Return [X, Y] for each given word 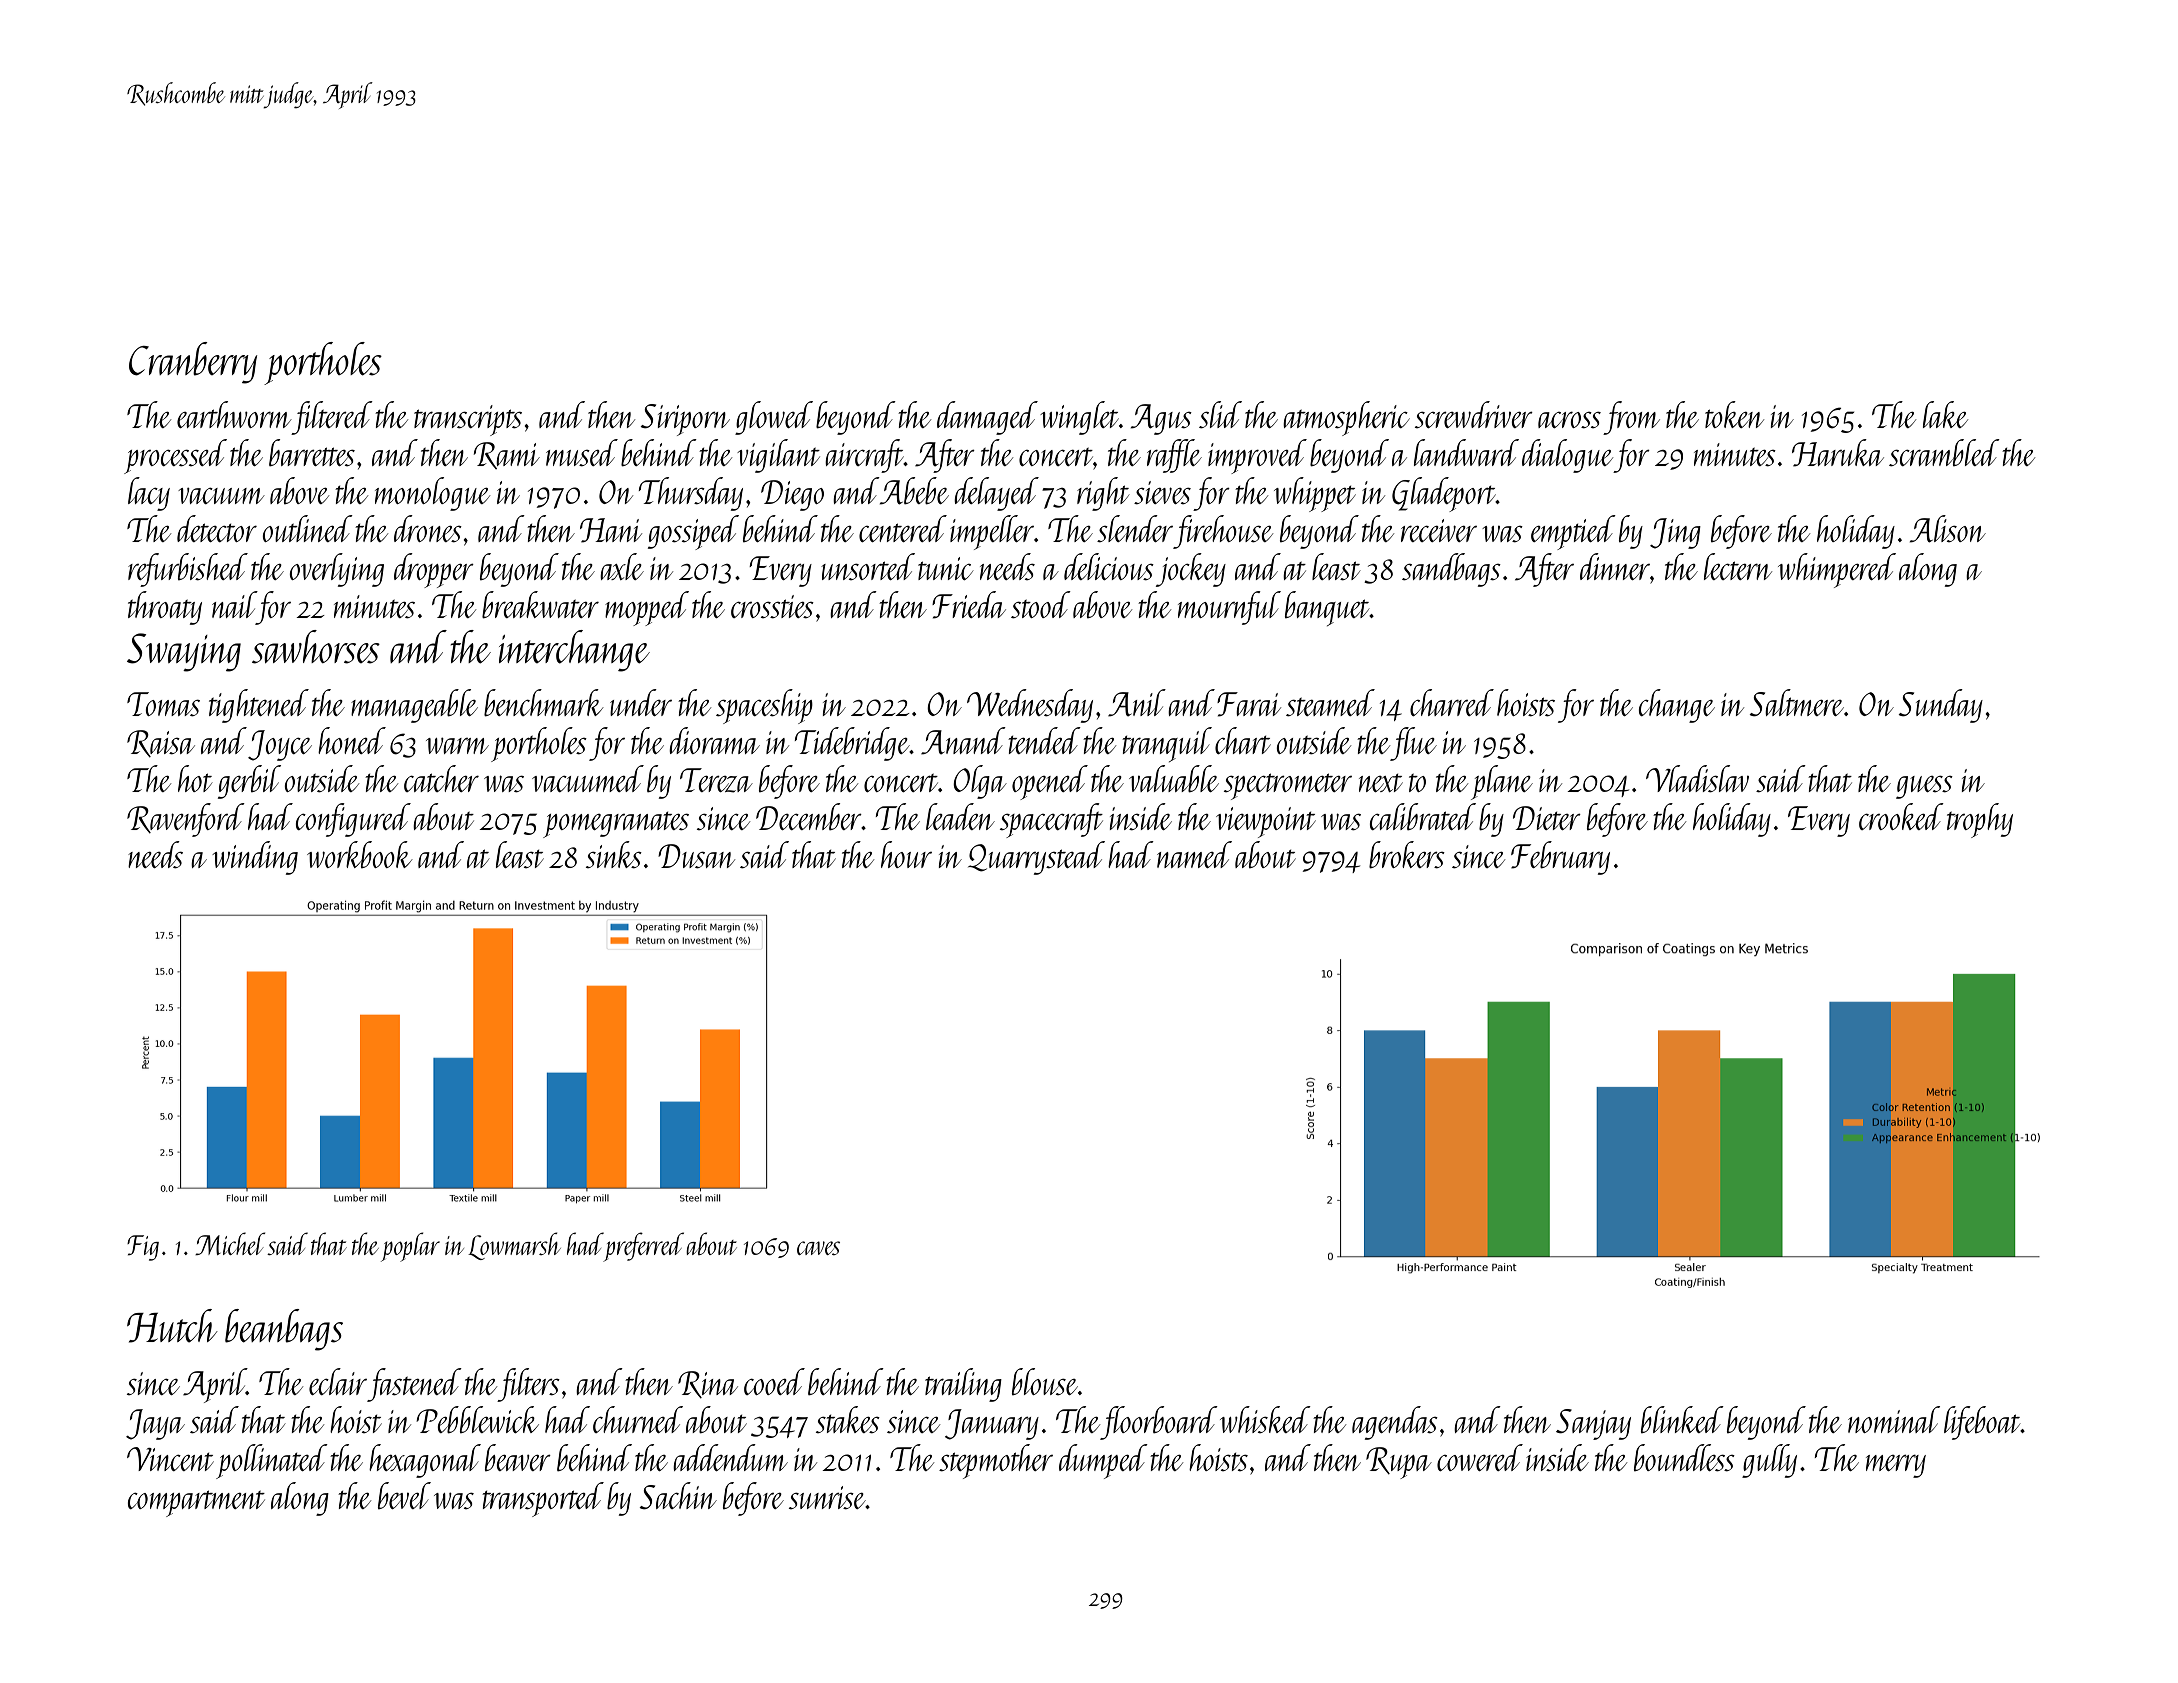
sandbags [1451, 570]
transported [543, 1499]
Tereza [716, 780]
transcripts [468, 420]
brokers [1407, 855]
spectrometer [1288, 786]
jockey [1191, 570]
